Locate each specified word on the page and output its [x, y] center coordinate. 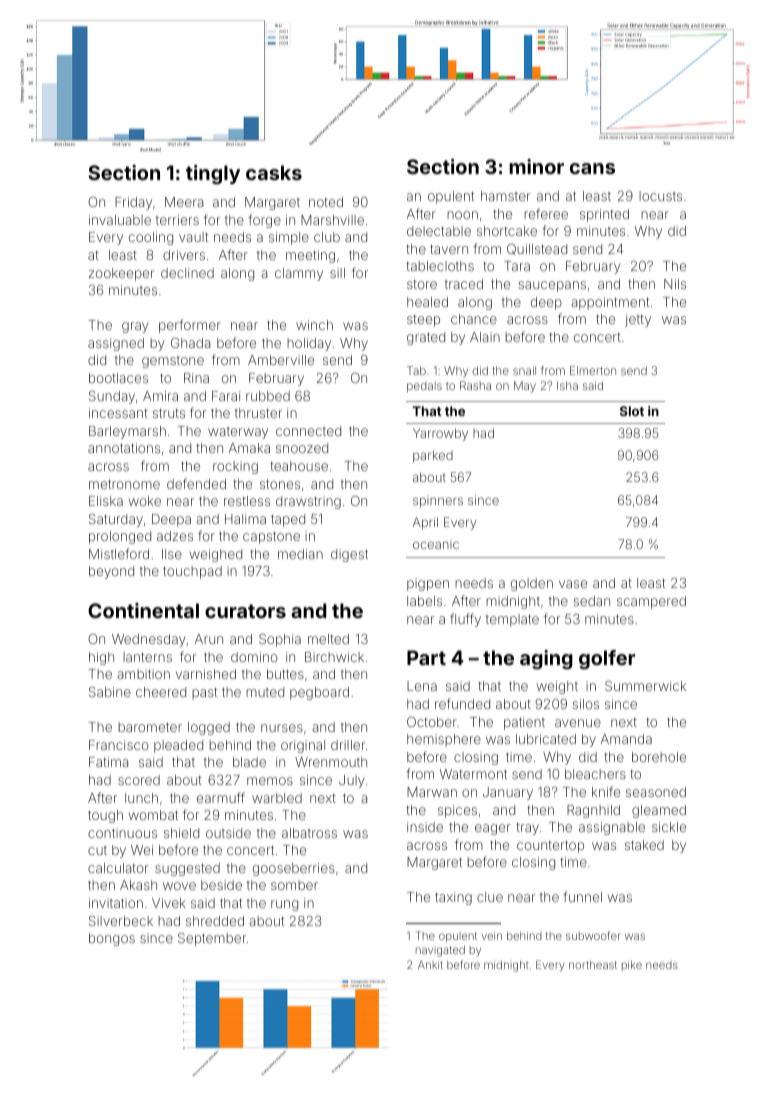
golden [532, 584]
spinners [438, 502]
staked [644, 845]
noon [462, 215]
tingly [213, 175]
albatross [309, 833]
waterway [238, 433]
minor [536, 166]
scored [139, 780]
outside [228, 833]
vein [492, 936]
